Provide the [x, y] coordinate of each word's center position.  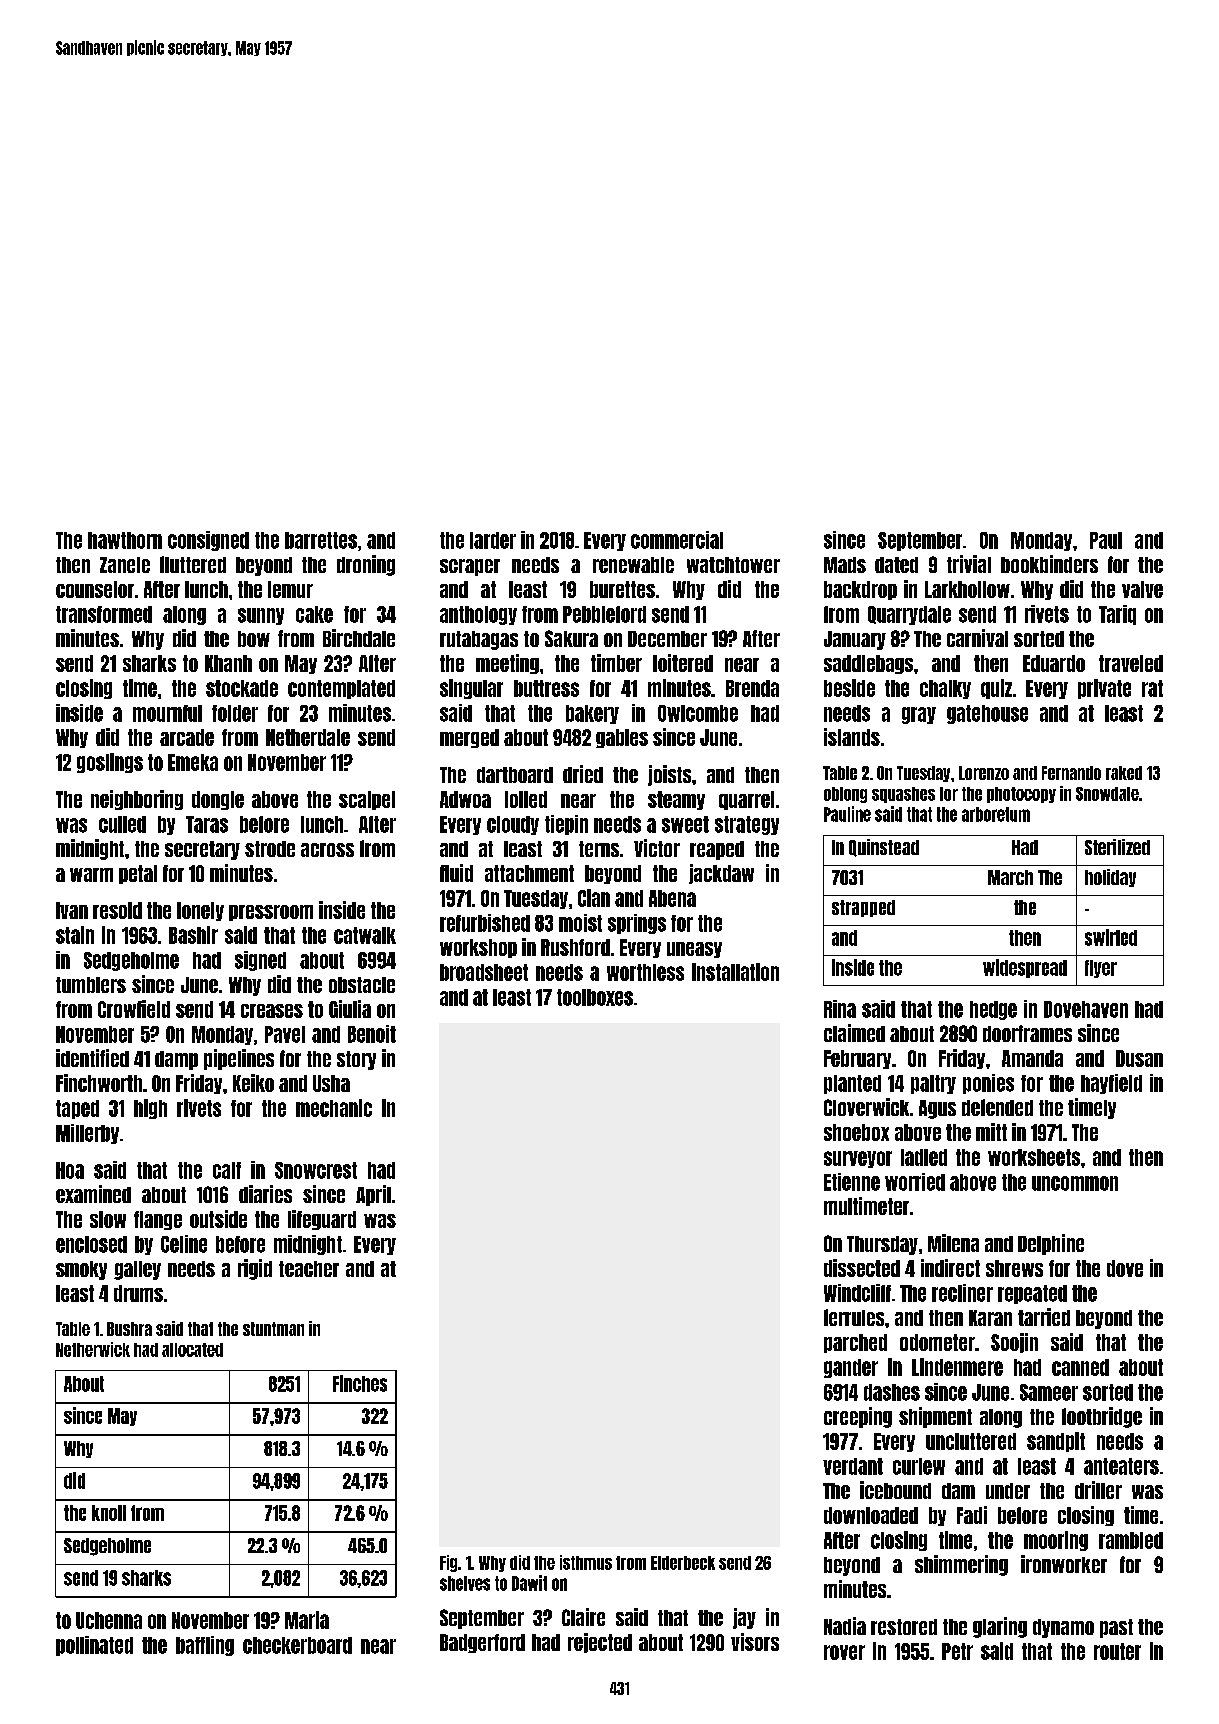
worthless [645, 972]
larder [493, 540]
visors [755, 1642]
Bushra [129, 1329]
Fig [448, 1563]
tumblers [91, 985]
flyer [1101, 969]
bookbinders [1049, 564]
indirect [950, 1268]
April [373, 1195]
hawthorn [125, 540]
